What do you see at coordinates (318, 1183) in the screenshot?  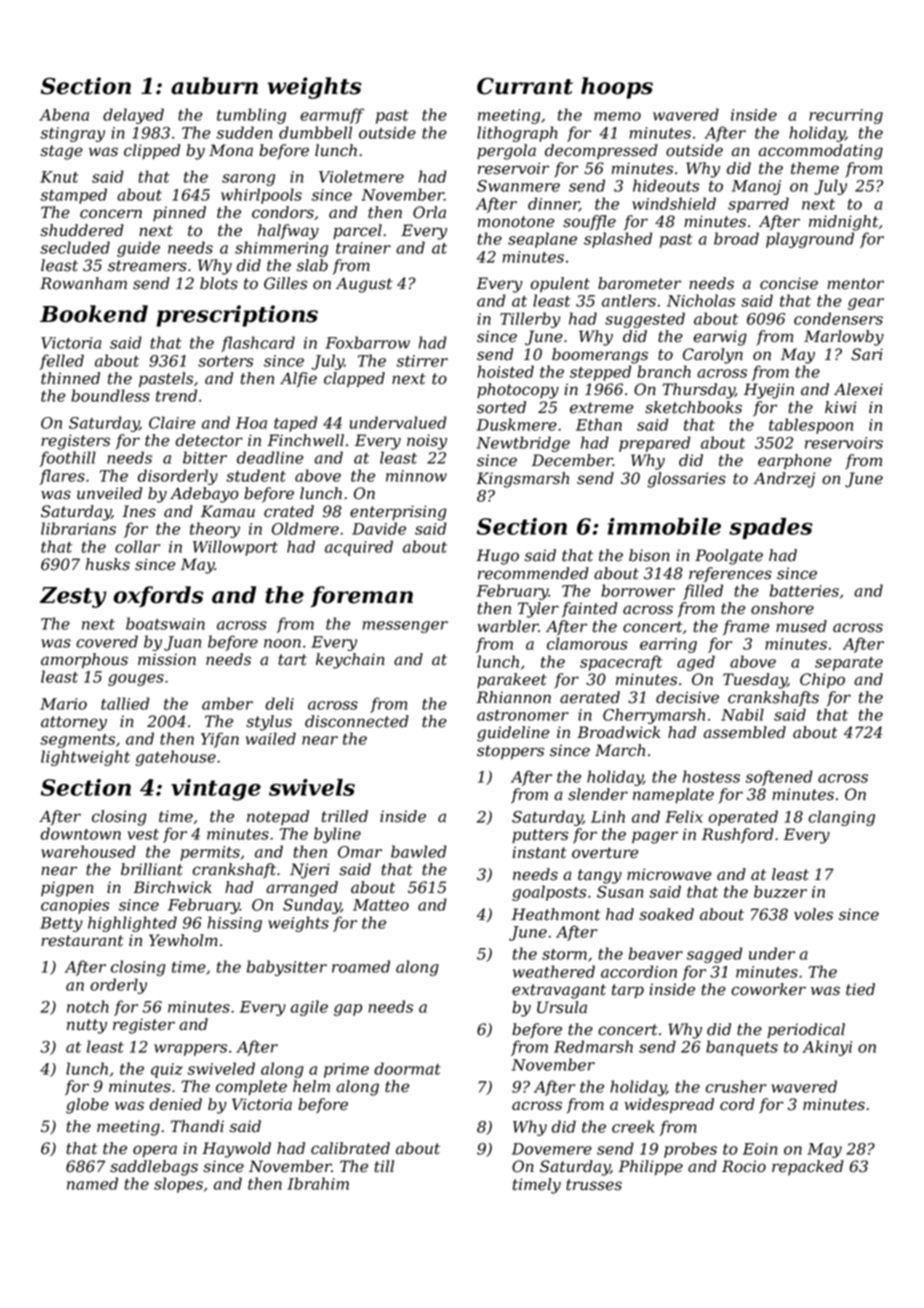 I see `Ibrahim` at bounding box center [318, 1183].
